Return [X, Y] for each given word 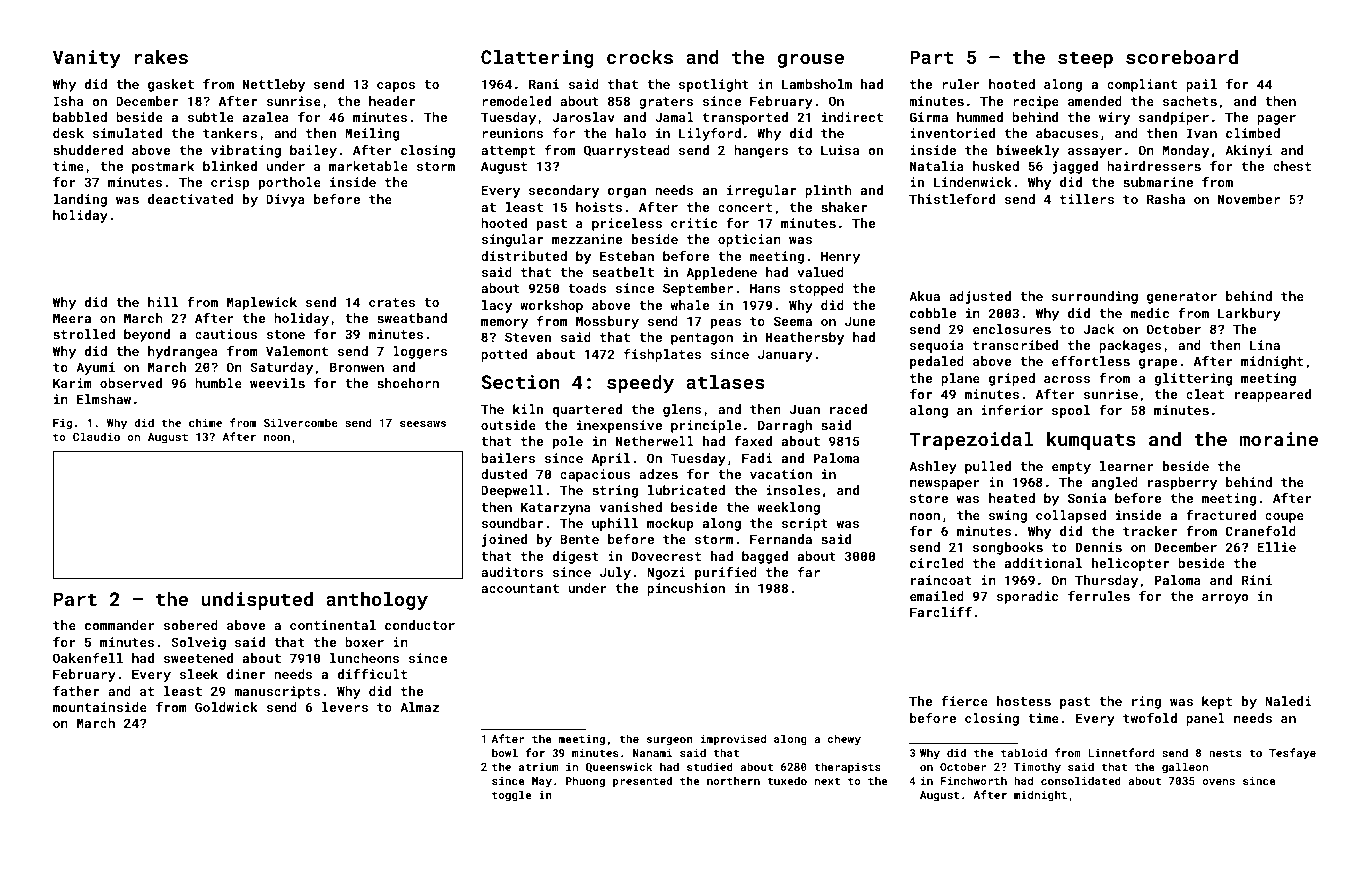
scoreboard [1182, 57]
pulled [988, 467]
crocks [640, 57]
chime [205, 422]
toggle [511, 796]
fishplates [663, 355]
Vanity [87, 59]
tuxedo [787, 780]
